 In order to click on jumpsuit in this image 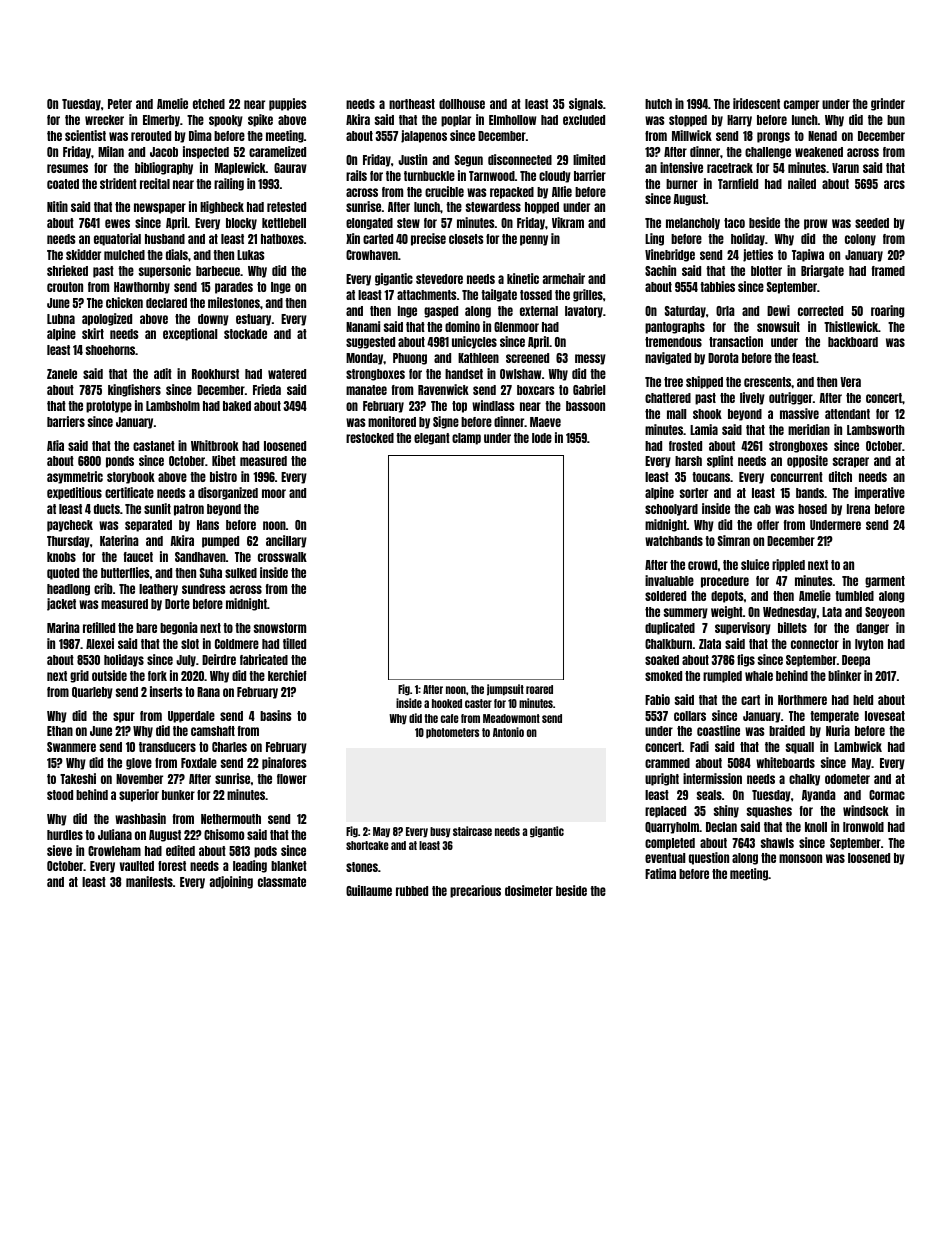, I will do `click(505, 690)`.
